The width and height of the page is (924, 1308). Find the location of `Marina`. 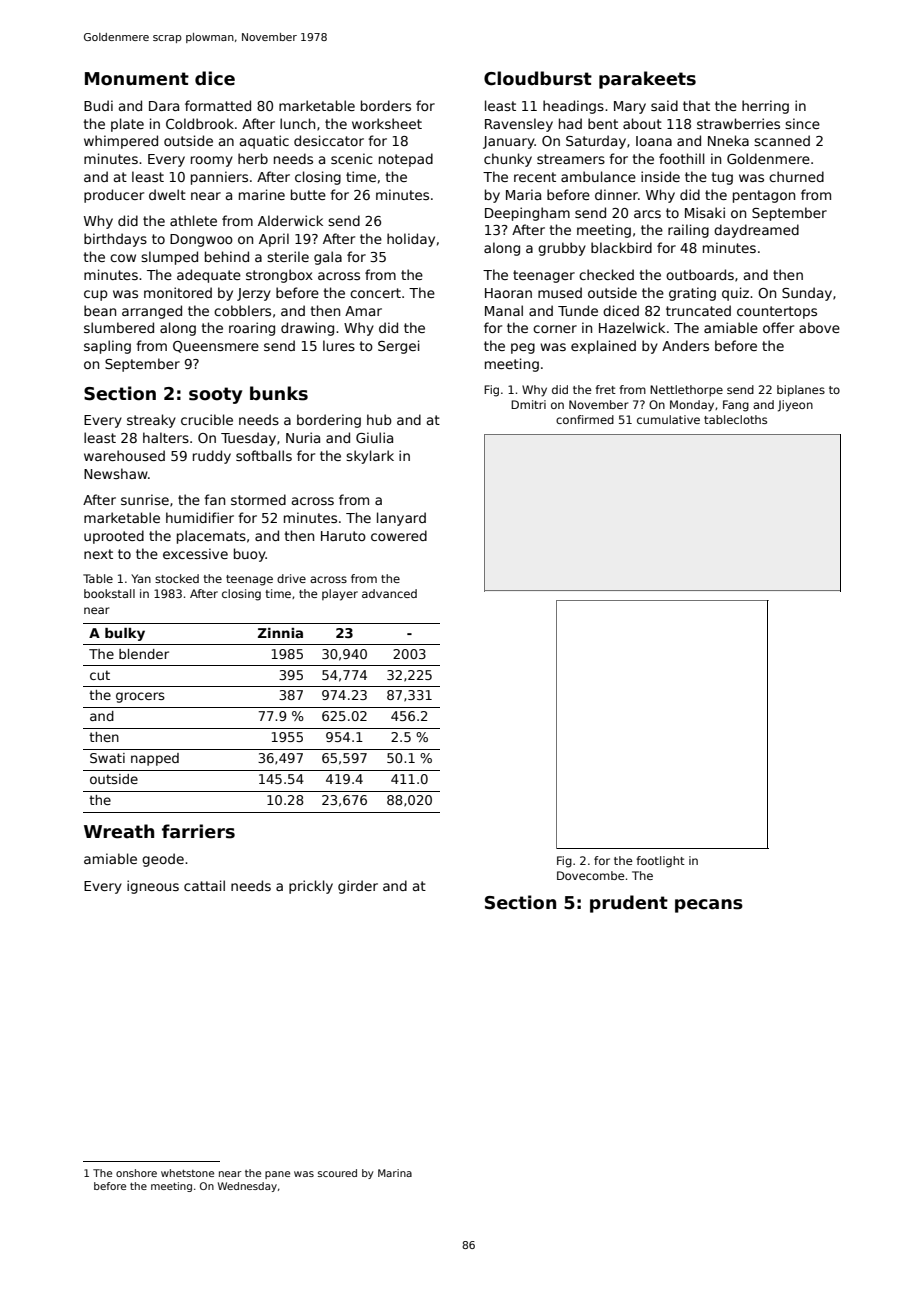

Marina is located at coordinates (395, 1173).
